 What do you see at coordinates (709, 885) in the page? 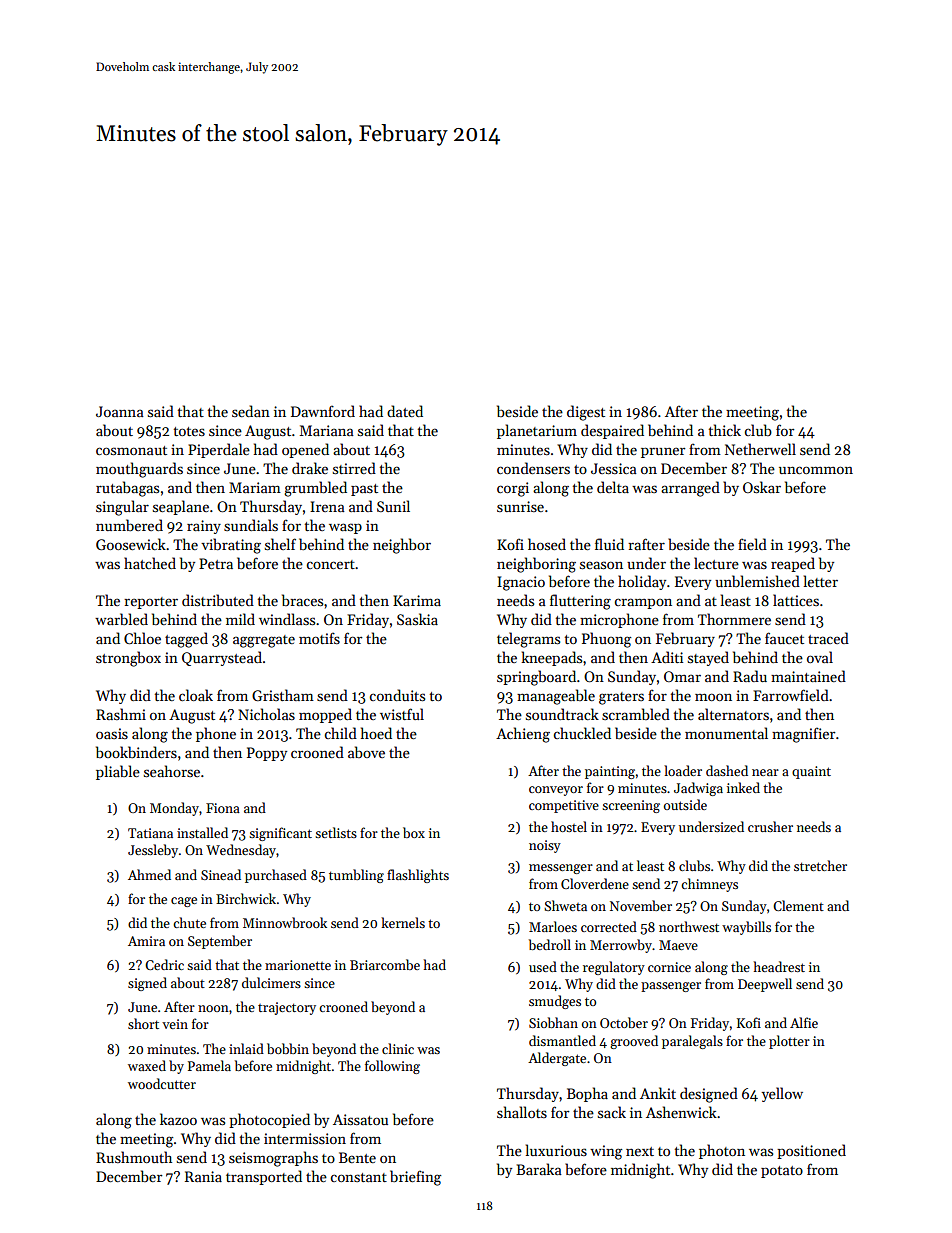
I see `chimneys` at bounding box center [709, 885].
